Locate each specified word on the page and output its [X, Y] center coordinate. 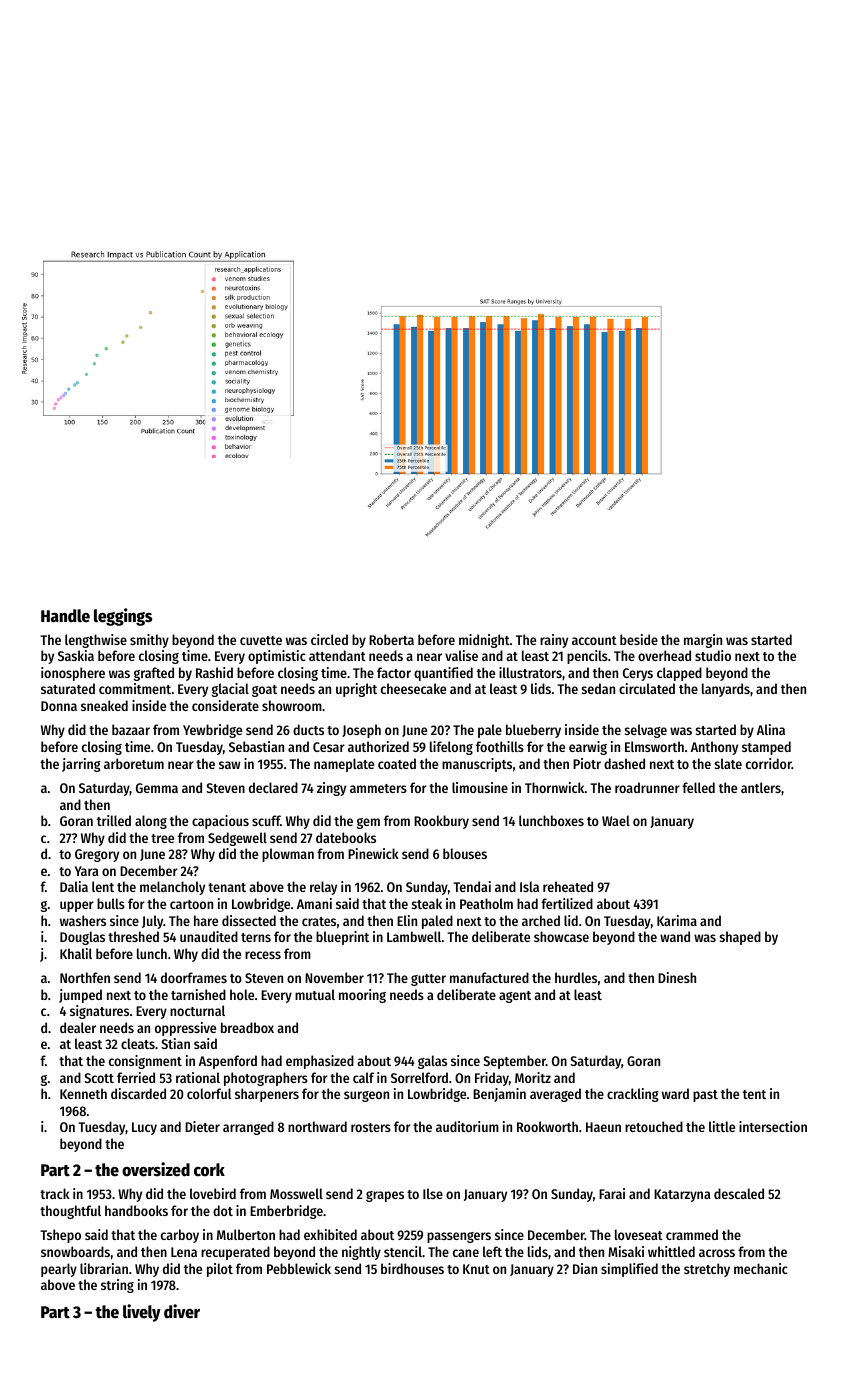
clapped [679, 674]
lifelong [451, 748]
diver [182, 1311]
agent [515, 997]
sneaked [104, 705]
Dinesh [677, 977]
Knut [476, 1269]
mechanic [761, 1268]
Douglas [82, 938]
